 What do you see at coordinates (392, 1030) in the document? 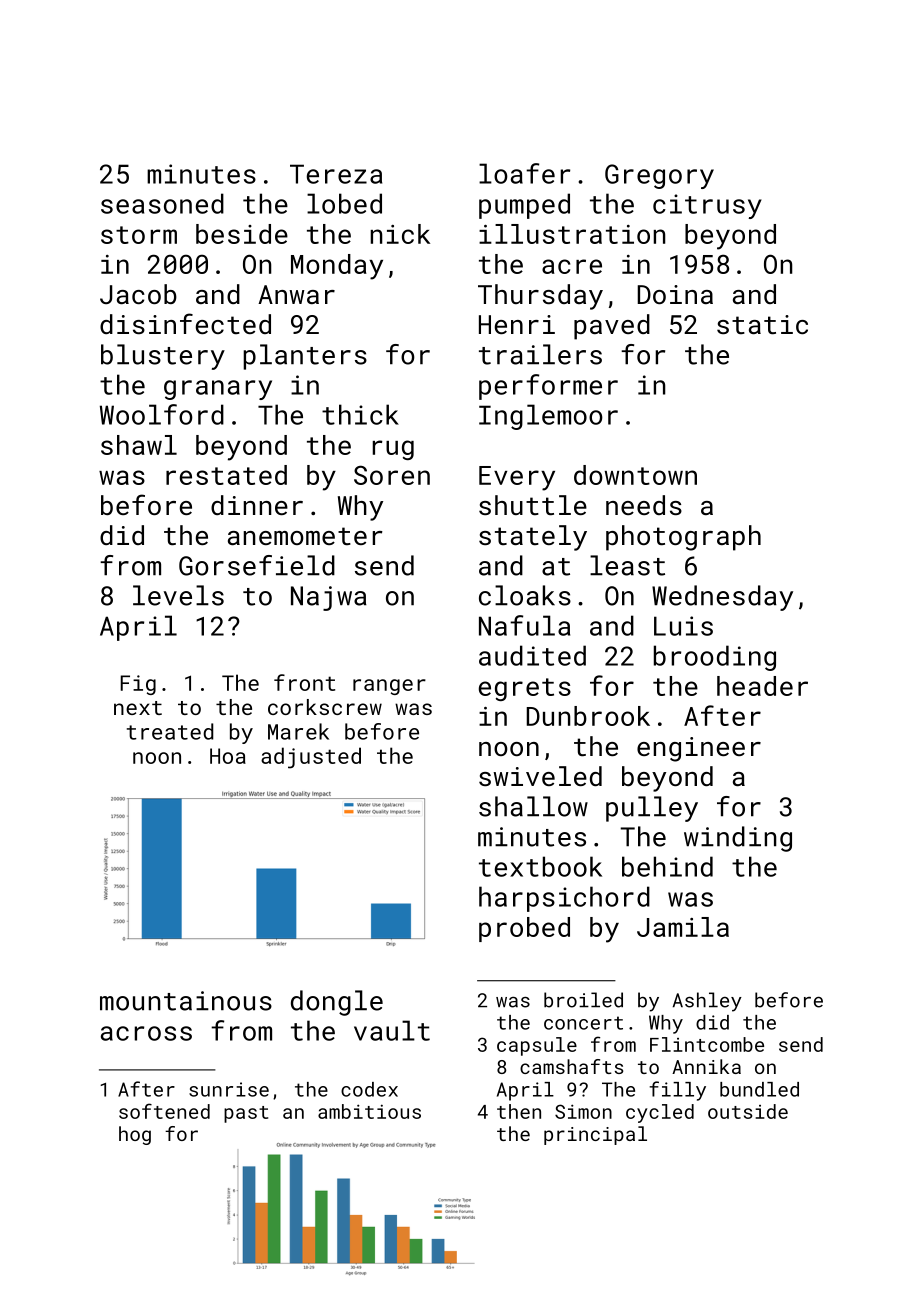
I see `vault` at bounding box center [392, 1030].
